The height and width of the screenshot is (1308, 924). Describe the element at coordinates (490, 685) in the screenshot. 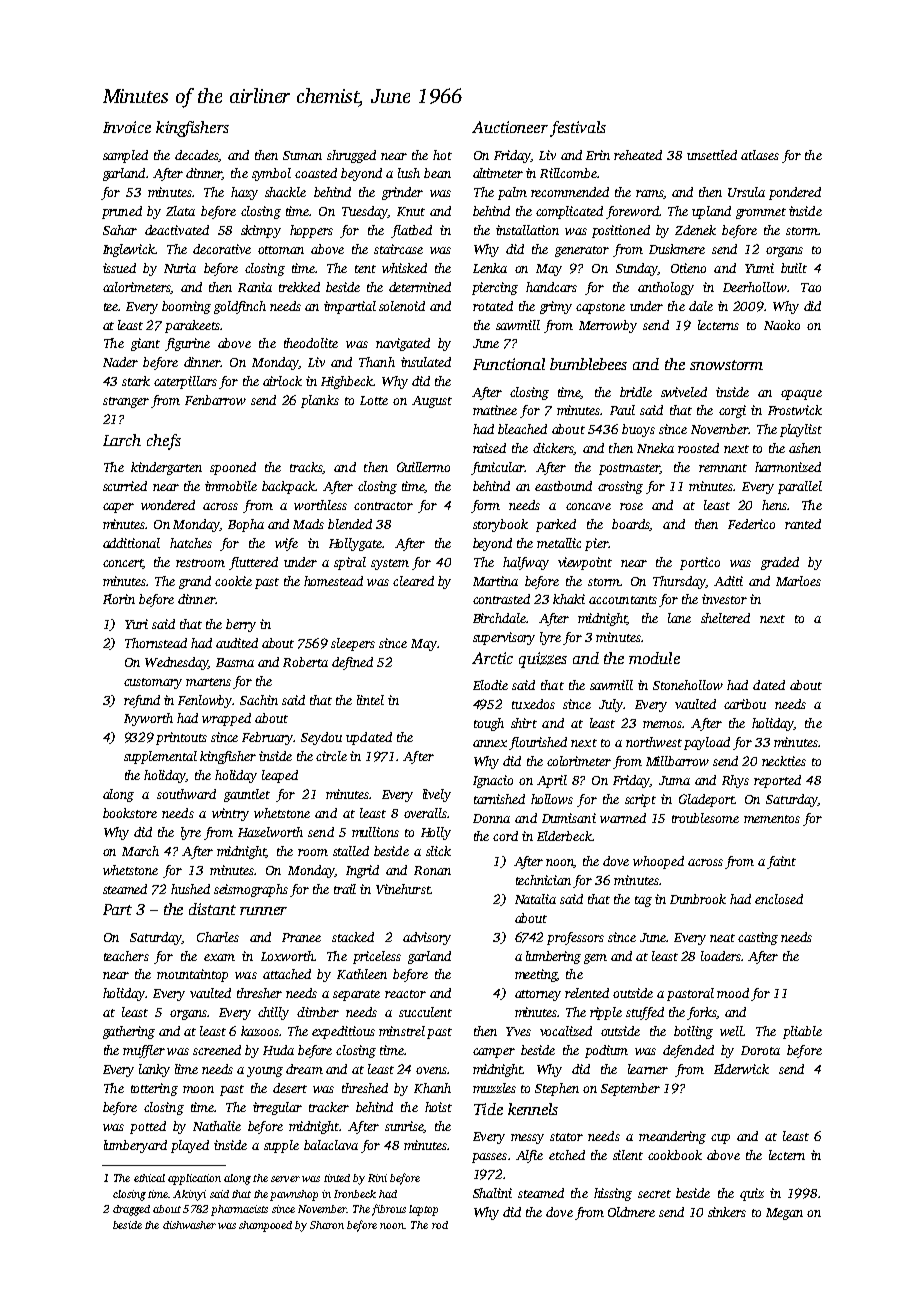

I see `Elodie` at that location.
